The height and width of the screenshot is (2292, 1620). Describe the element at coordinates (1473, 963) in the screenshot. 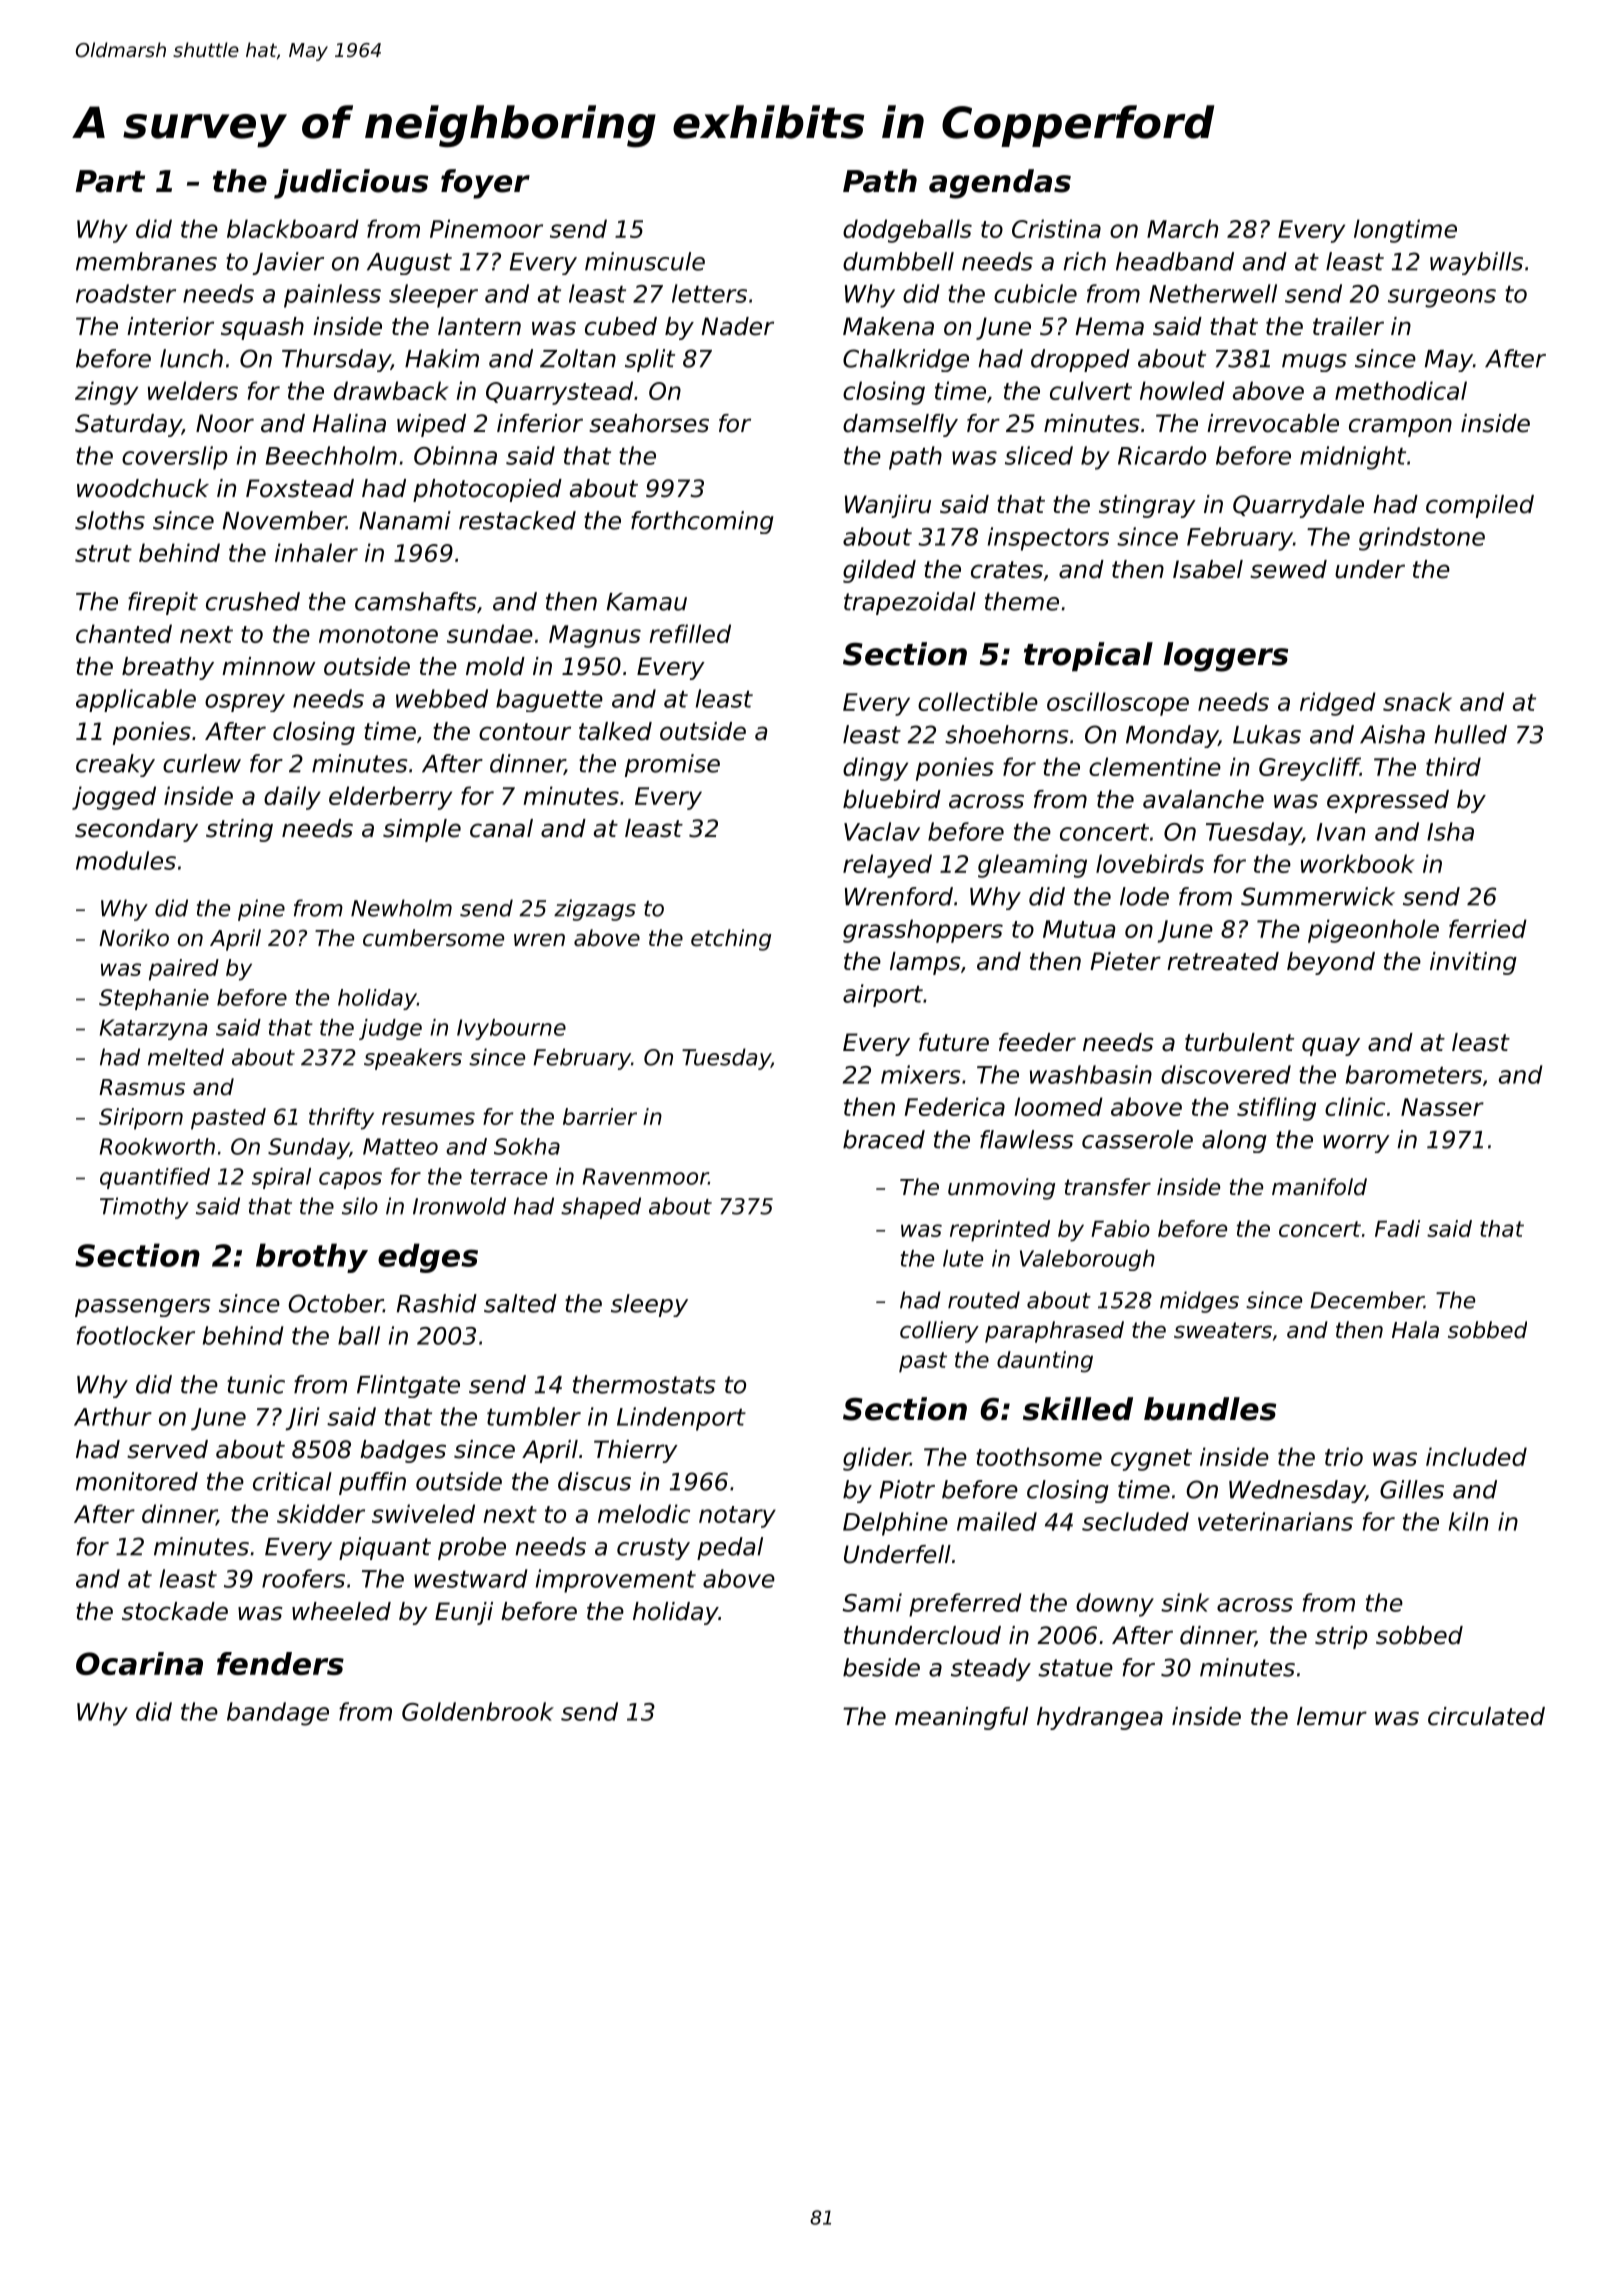

I see `inviting` at that location.
